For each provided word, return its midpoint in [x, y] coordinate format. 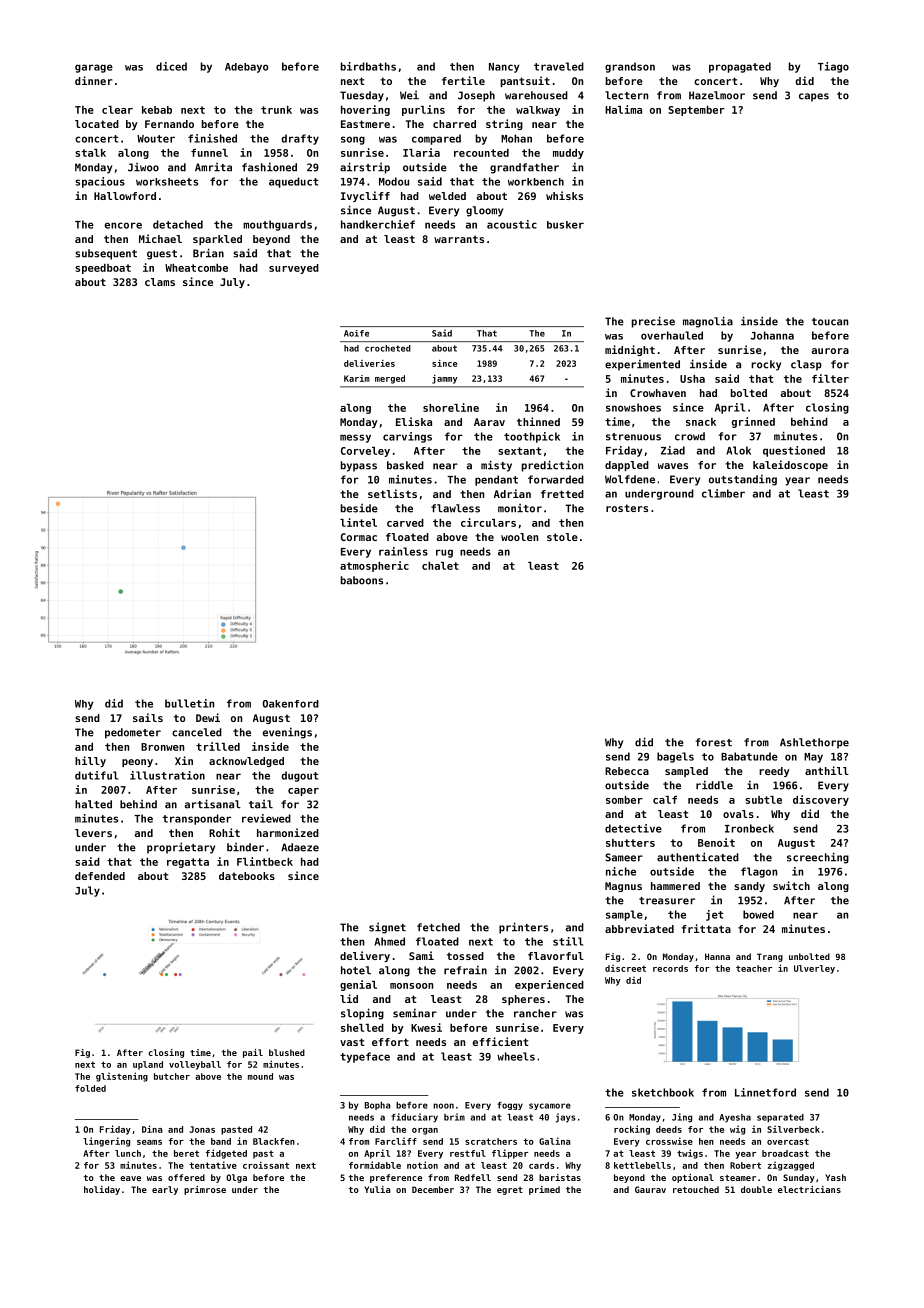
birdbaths [368, 66]
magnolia [708, 322]
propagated [740, 67]
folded [90, 1088]
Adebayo [247, 68]
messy [355, 438]
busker [565, 225]
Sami [421, 955]
